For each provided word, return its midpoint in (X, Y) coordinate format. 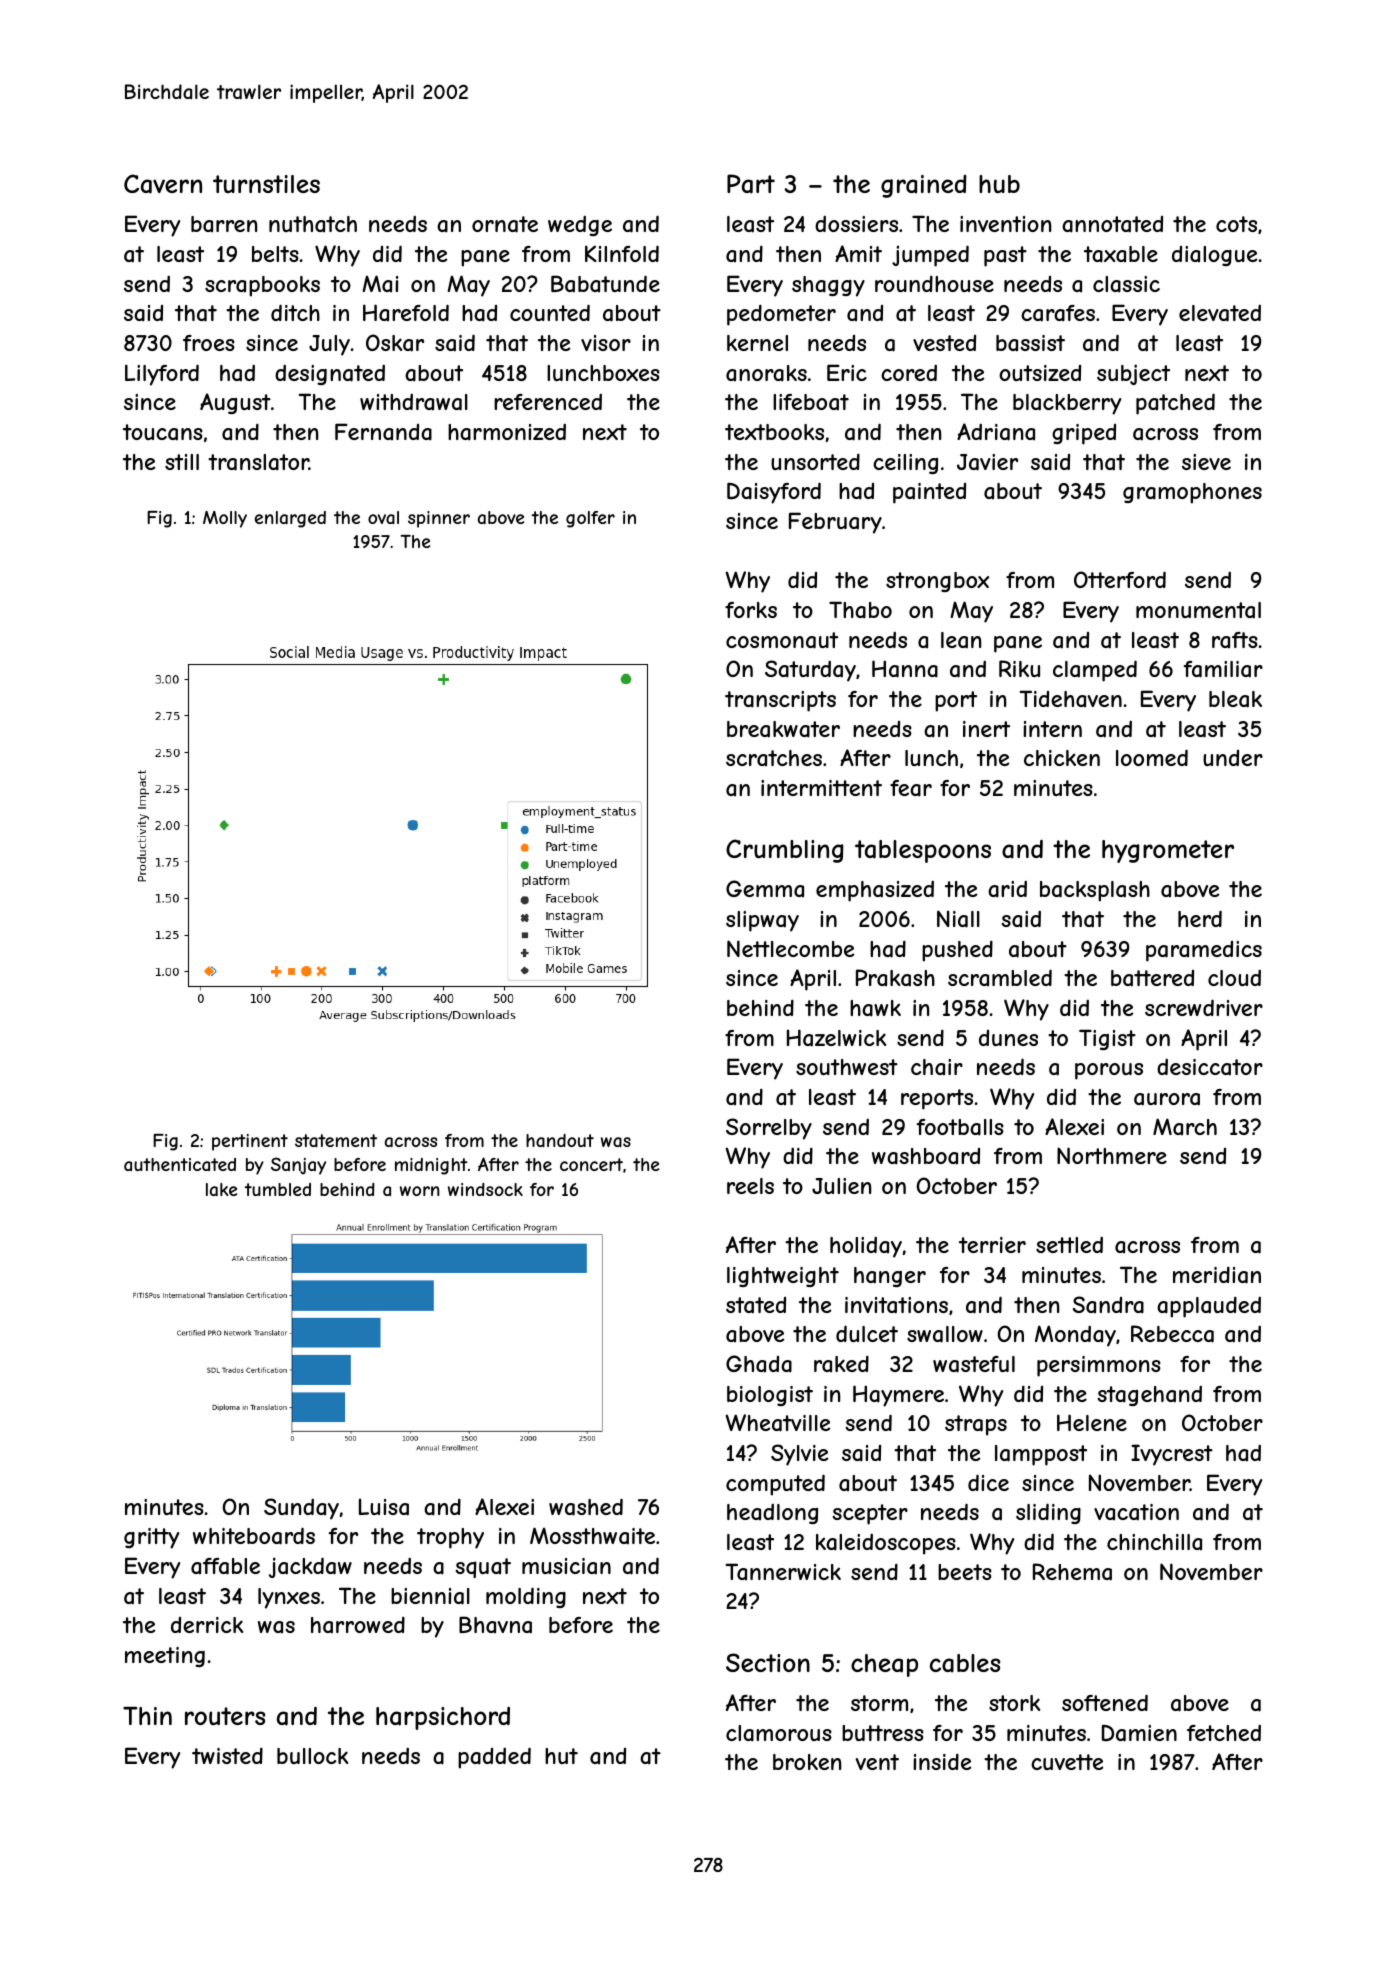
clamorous (779, 1733)
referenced (548, 401)
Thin (147, 1716)
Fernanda (383, 432)
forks (751, 610)
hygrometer (1168, 851)
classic (1126, 284)
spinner (439, 519)
